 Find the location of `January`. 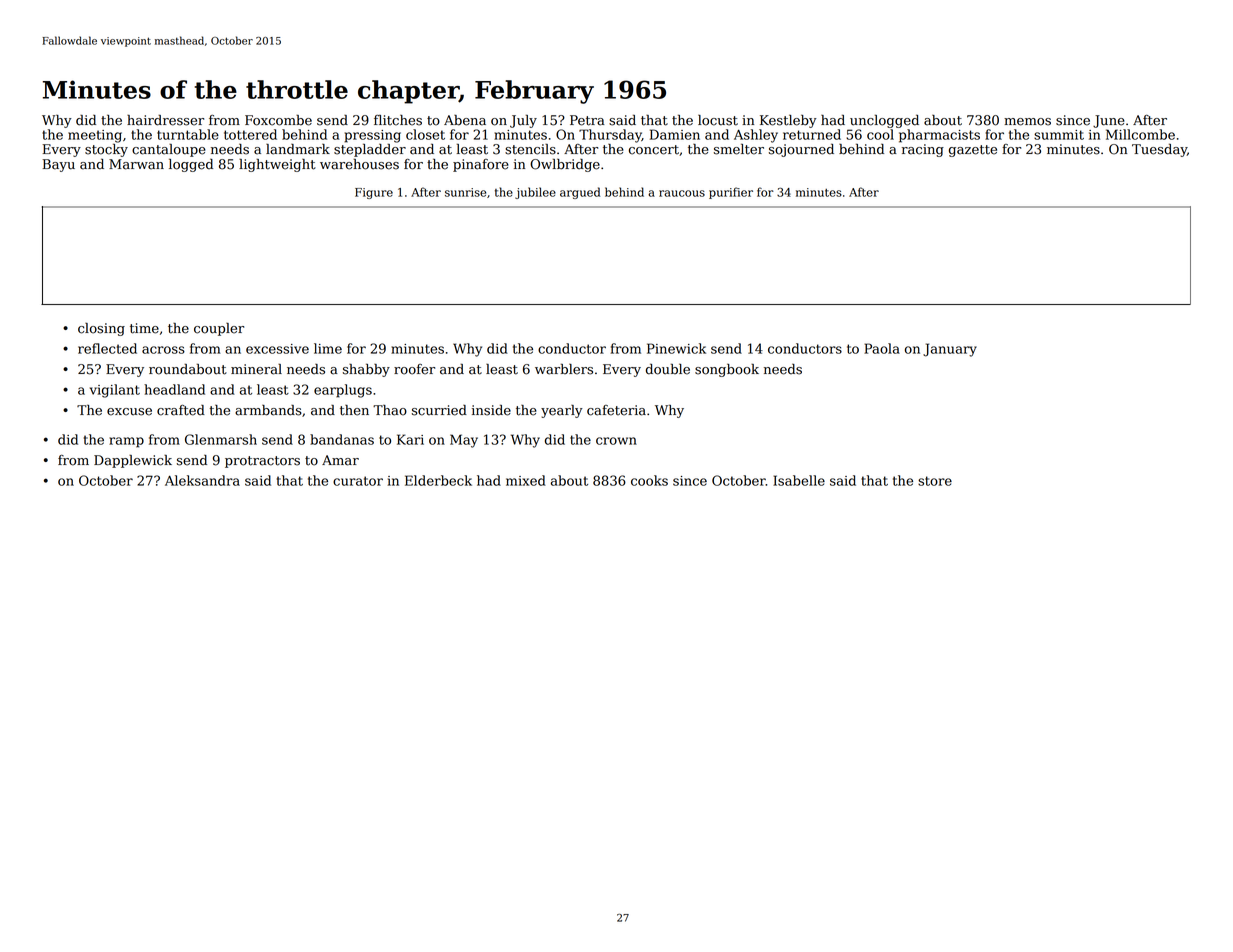

January is located at coordinates (950, 350).
